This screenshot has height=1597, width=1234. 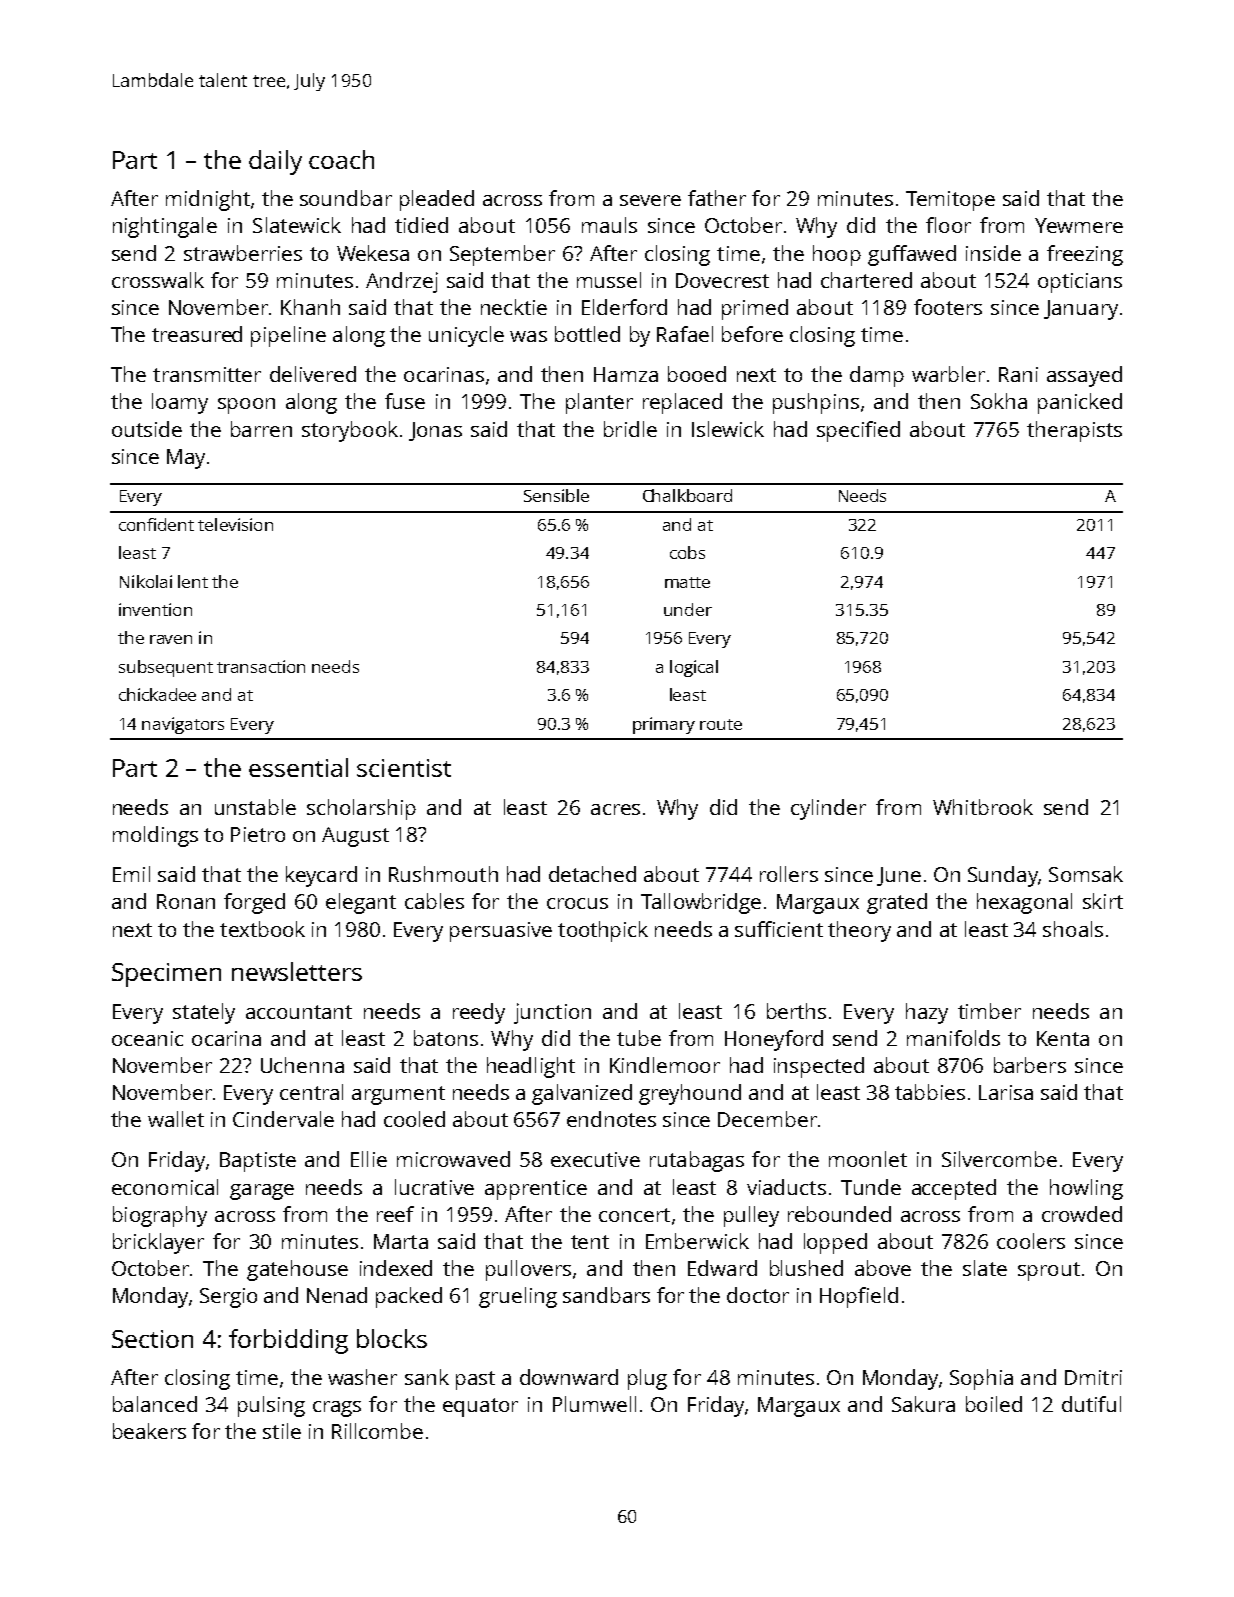 What do you see at coordinates (950, 201) in the screenshot?
I see `Temitope` at bounding box center [950, 201].
